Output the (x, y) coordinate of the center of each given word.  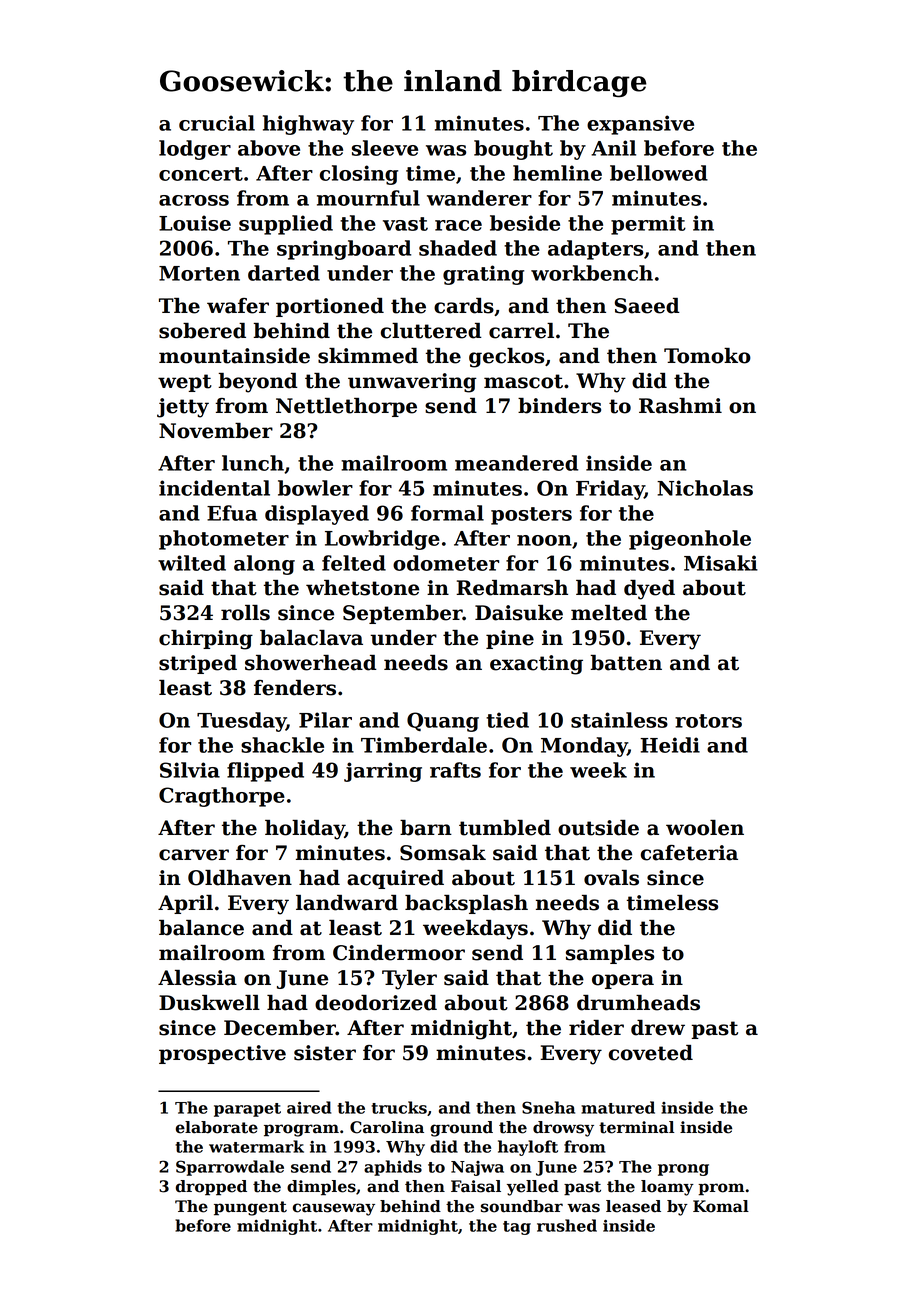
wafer (238, 306)
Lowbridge (382, 540)
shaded (458, 248)
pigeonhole (690, 540)
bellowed (659, 173)
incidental (214, 488)
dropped (211, 1188)
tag (517, 1228)
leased (633, 1206)
